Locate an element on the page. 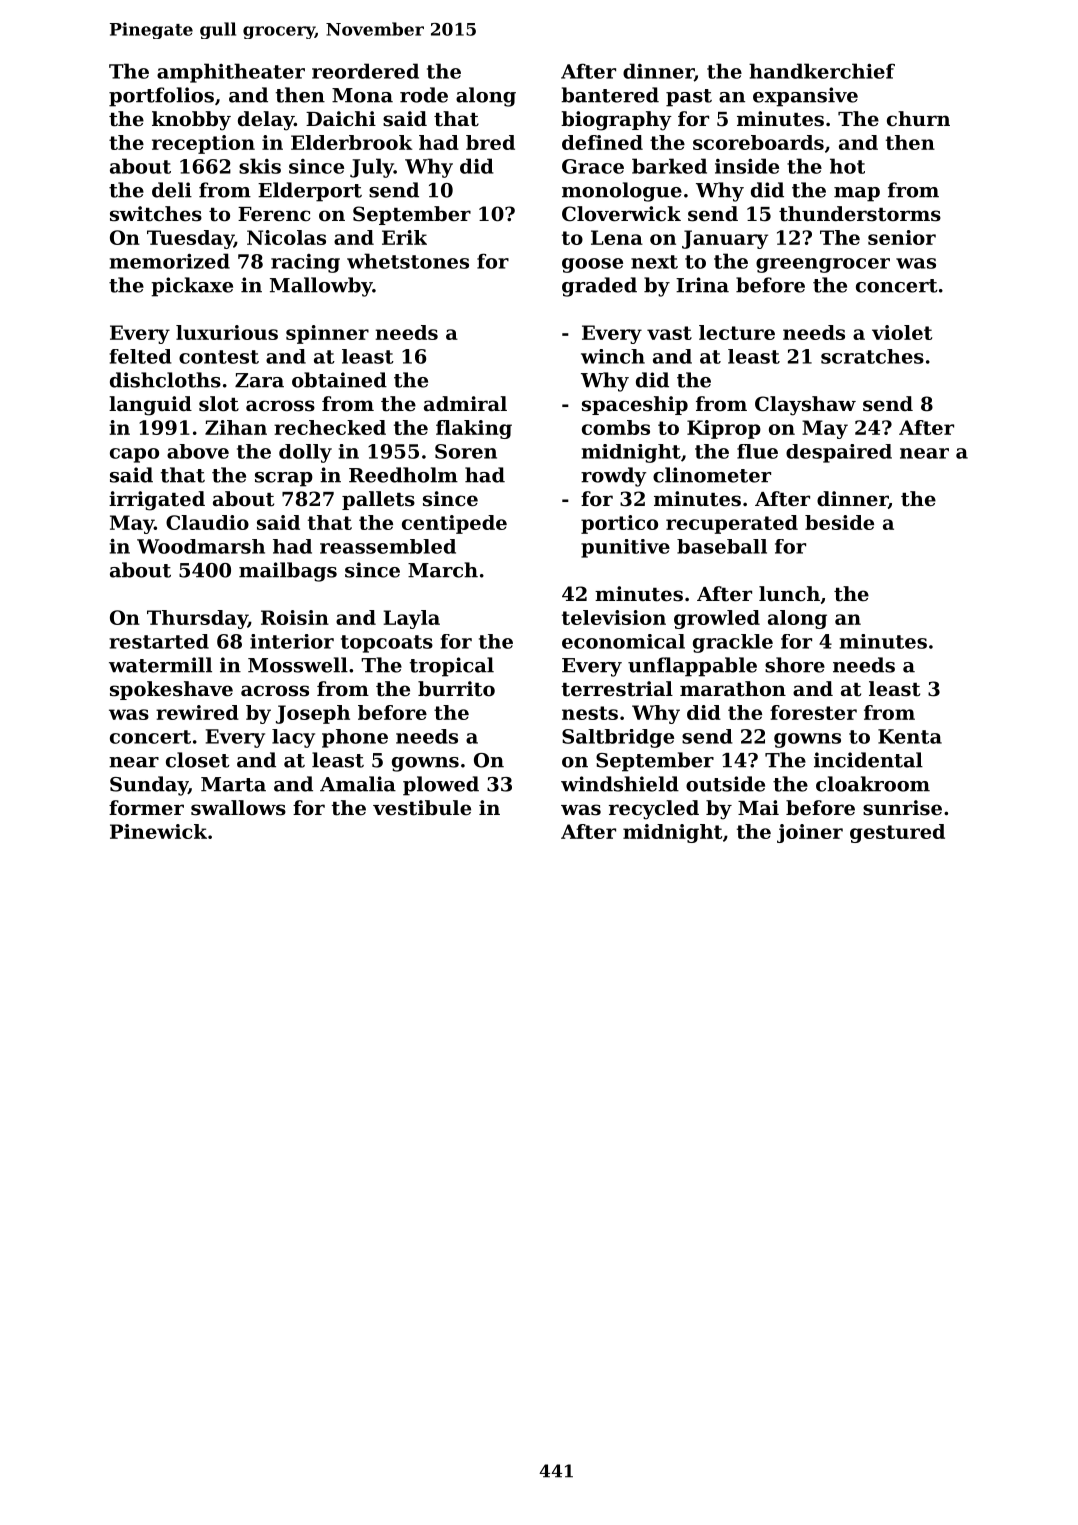  tropical is located at coordinates (452, 667).
